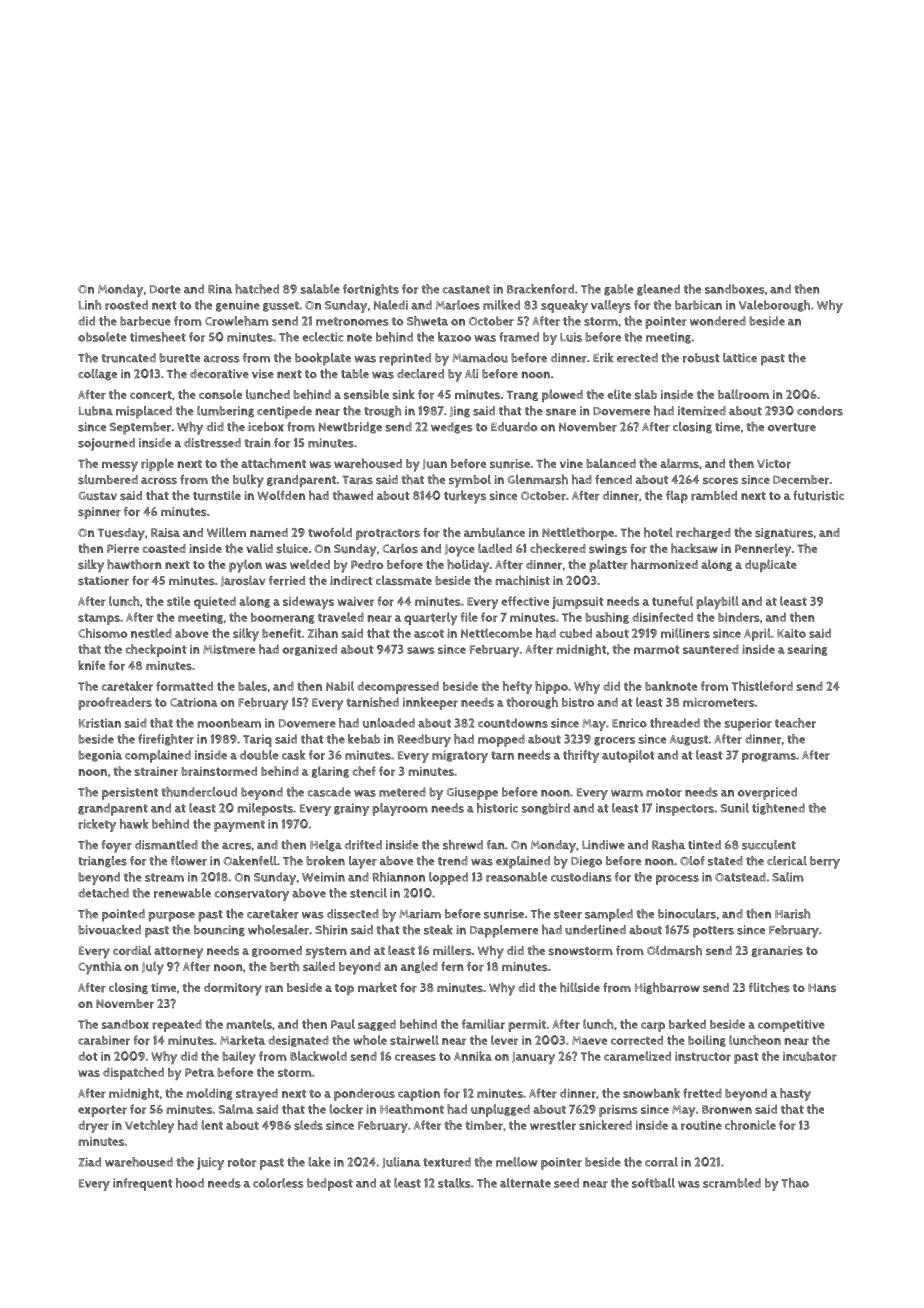 The width and height of the document is (924, 1308). What do you see at coordinates (540, 289) in the document?
I see `Brackenford` at bounding box center [540, 289].
